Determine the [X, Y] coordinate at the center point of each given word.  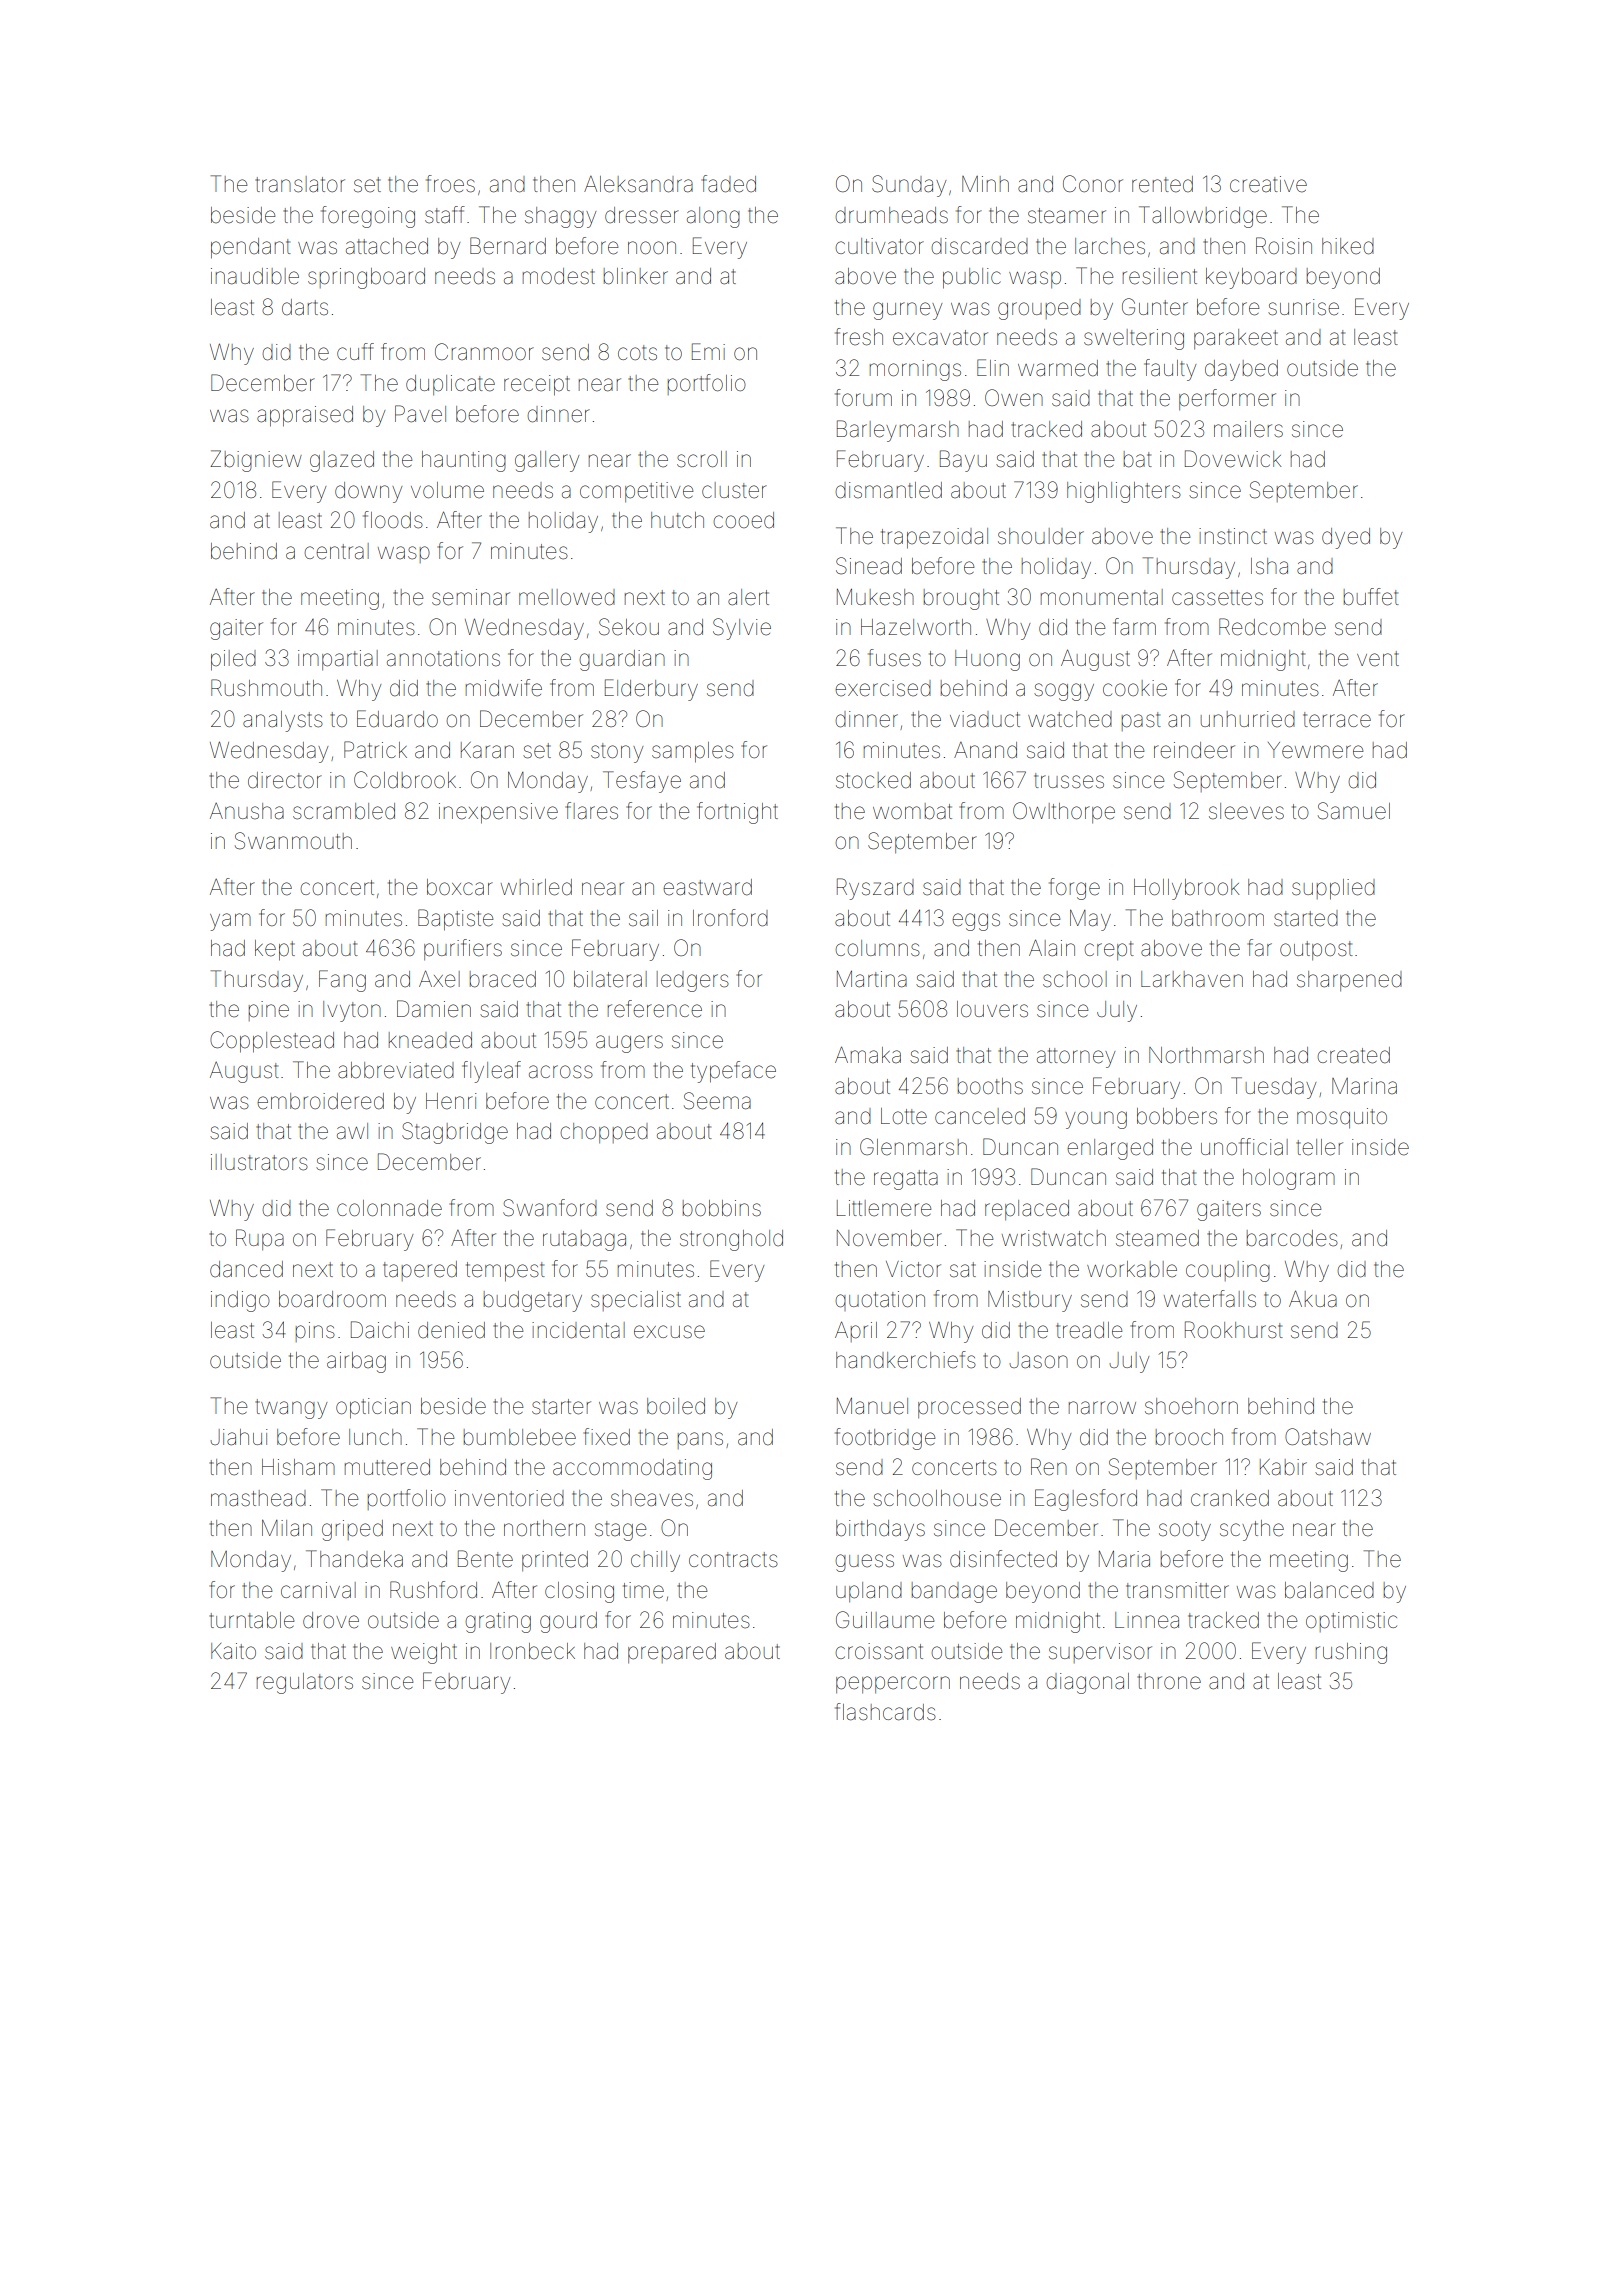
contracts [733, 1560]
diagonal [1087, 1683]
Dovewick [1233, 459]
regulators [305, 1683]
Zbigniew [256, 461]
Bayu [963, 461]
